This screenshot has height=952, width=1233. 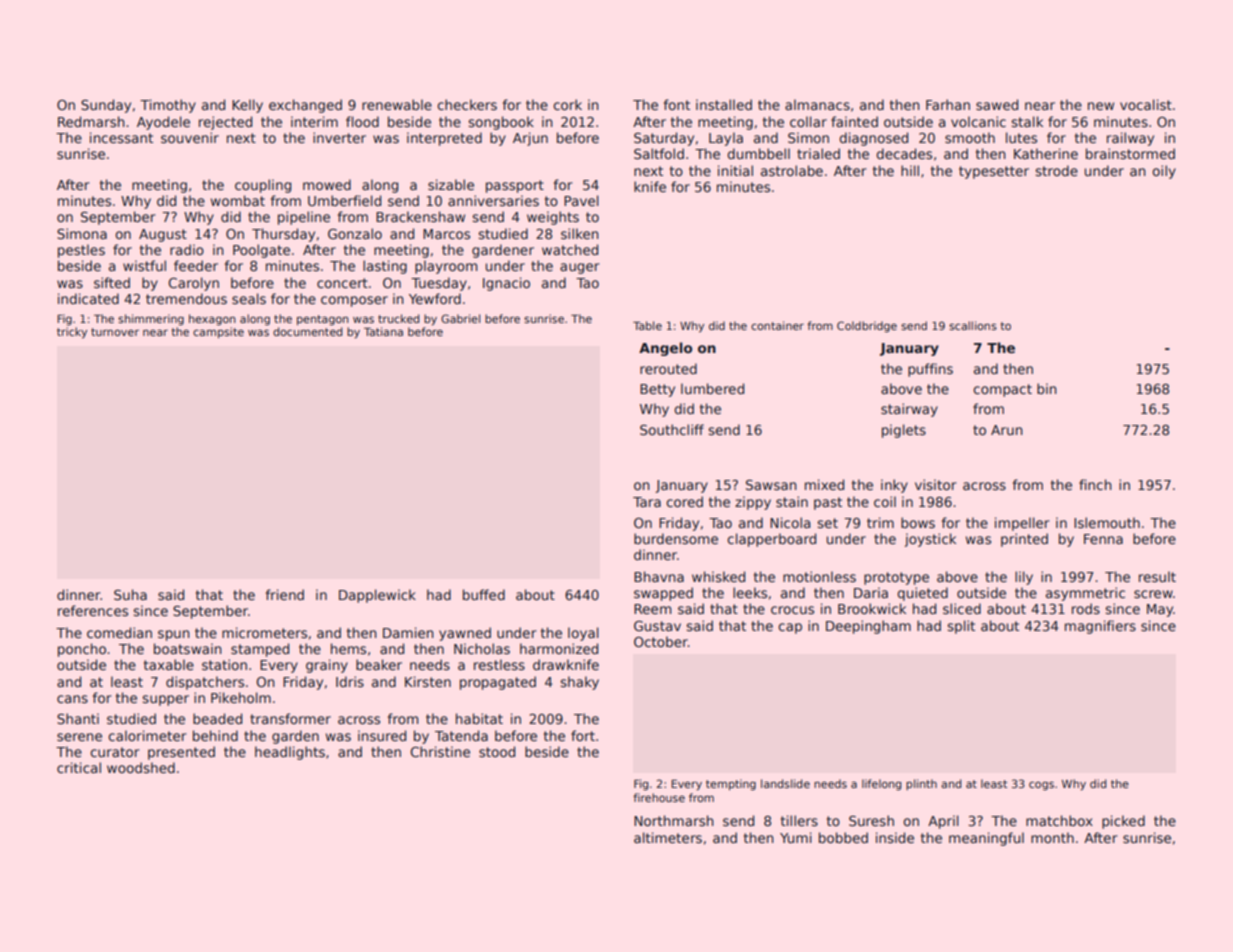 What do you see at coordinates (263, 186) in the screenshot?
I see `coupling` at bounding box center [263, 186].
